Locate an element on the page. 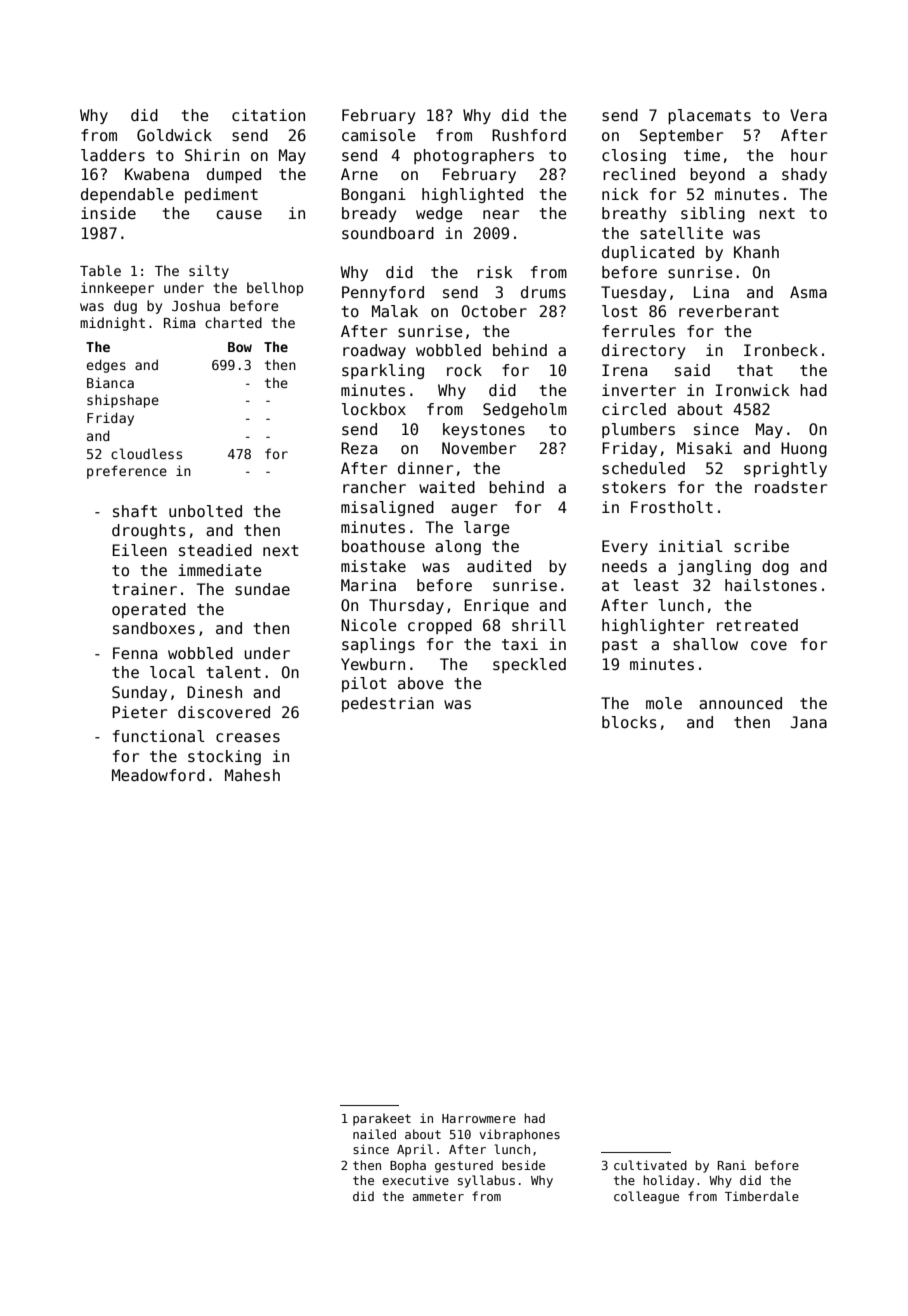 The height and width of the document is (1316, 908). Rushford is located at coordinates (529, 135).
